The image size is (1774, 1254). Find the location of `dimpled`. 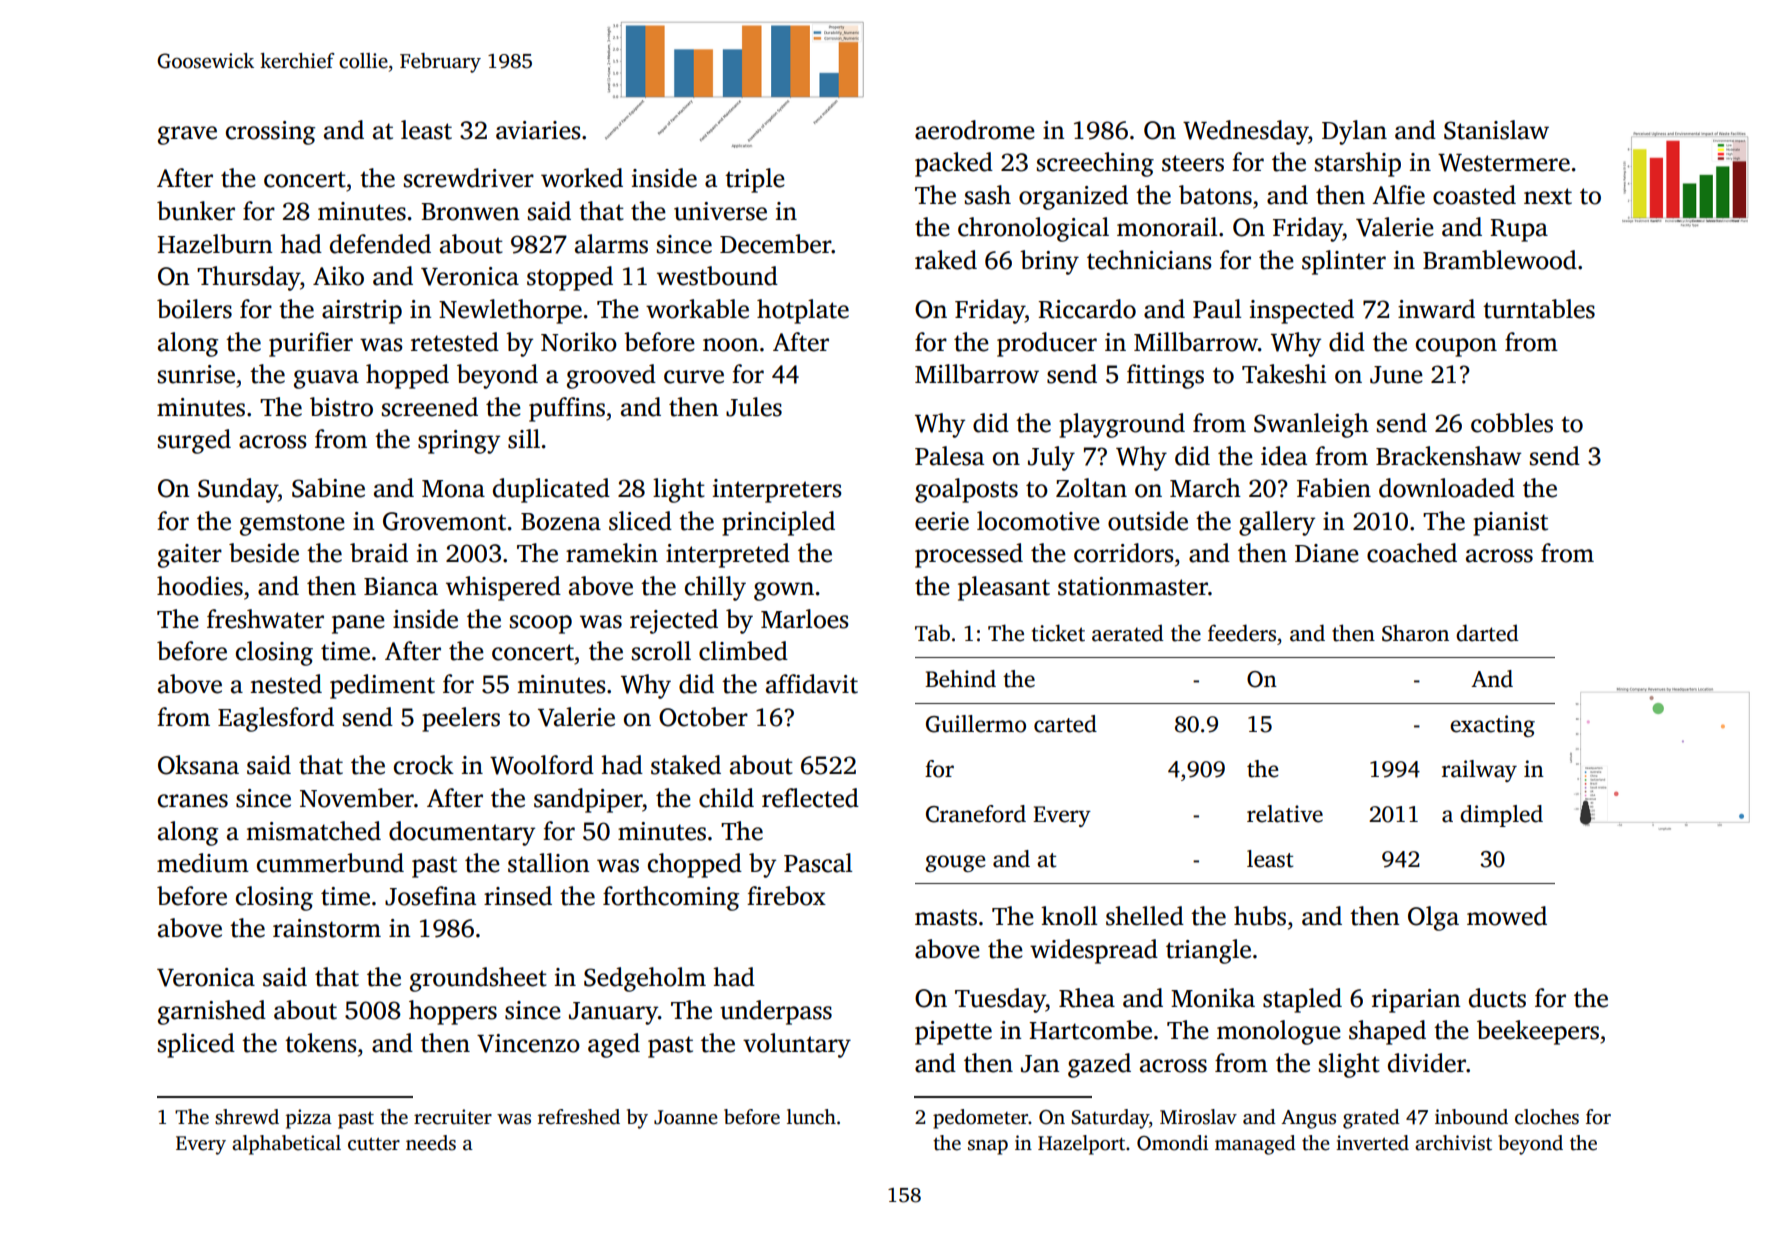

dimpled is located at coordinates (1501, 816).
